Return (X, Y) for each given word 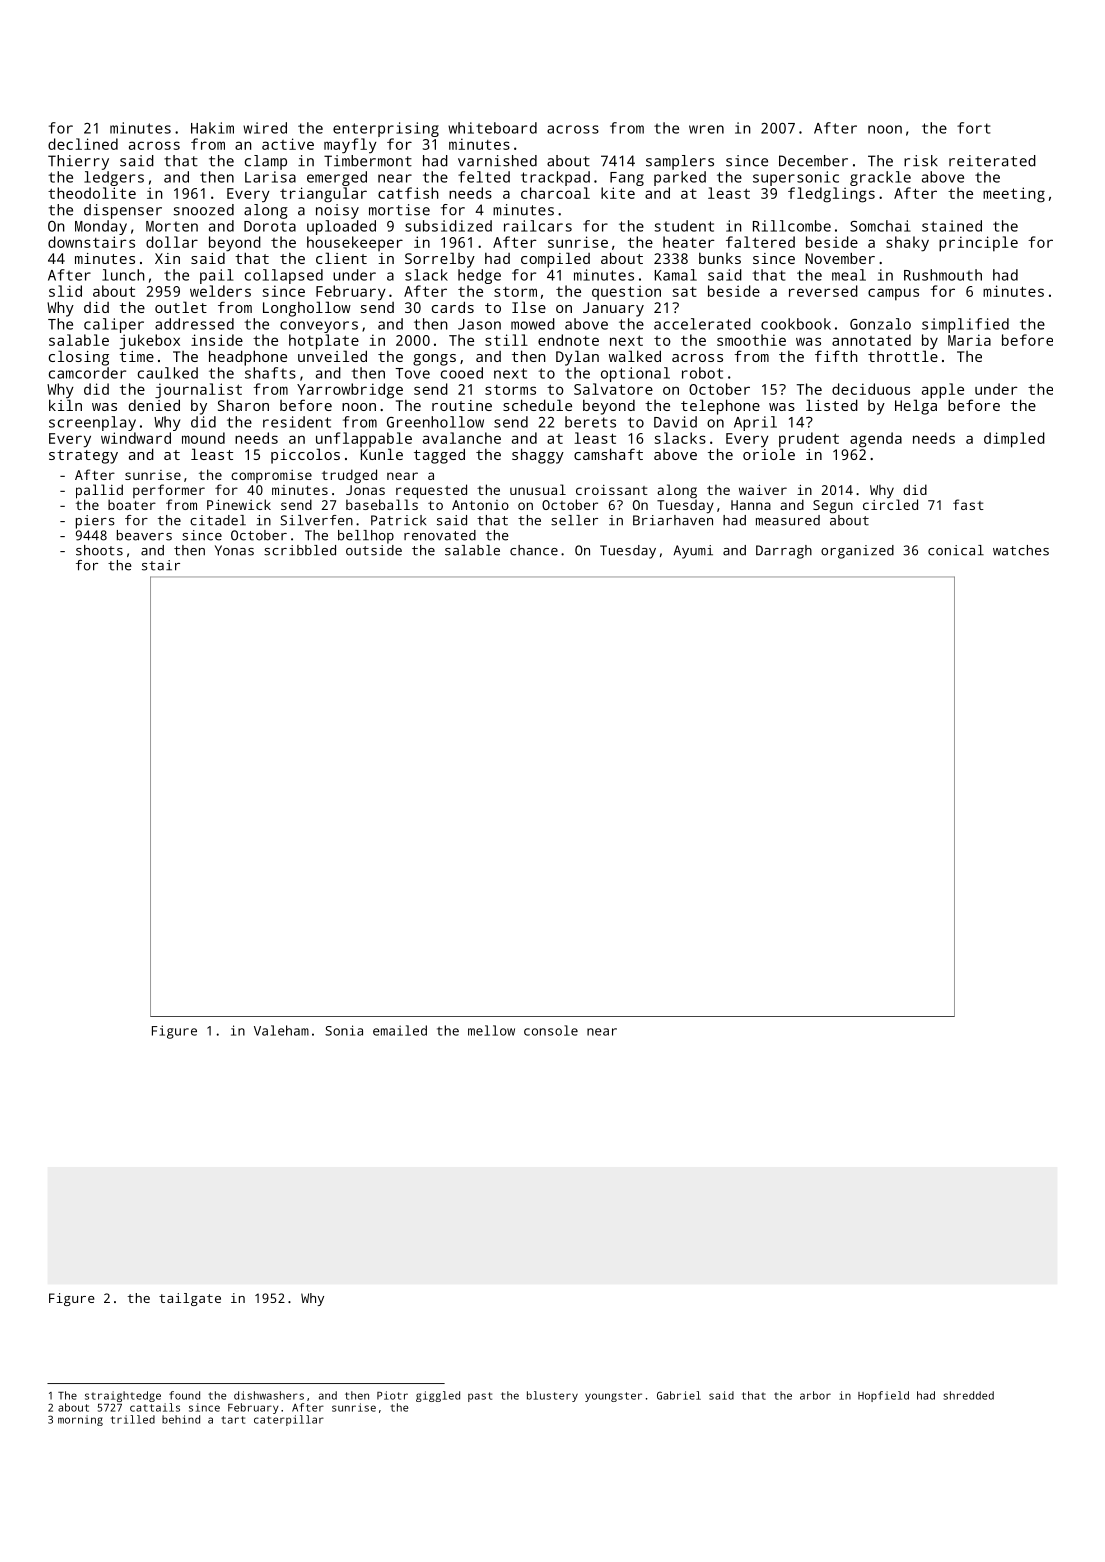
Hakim (212, 128)
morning (80, 1420)
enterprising (386, 129)
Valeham (281, 1030)
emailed (400, 1030)
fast (968, 504)
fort (973, 128)
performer (169, 491)
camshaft (608, 454)
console (551, 1030)
